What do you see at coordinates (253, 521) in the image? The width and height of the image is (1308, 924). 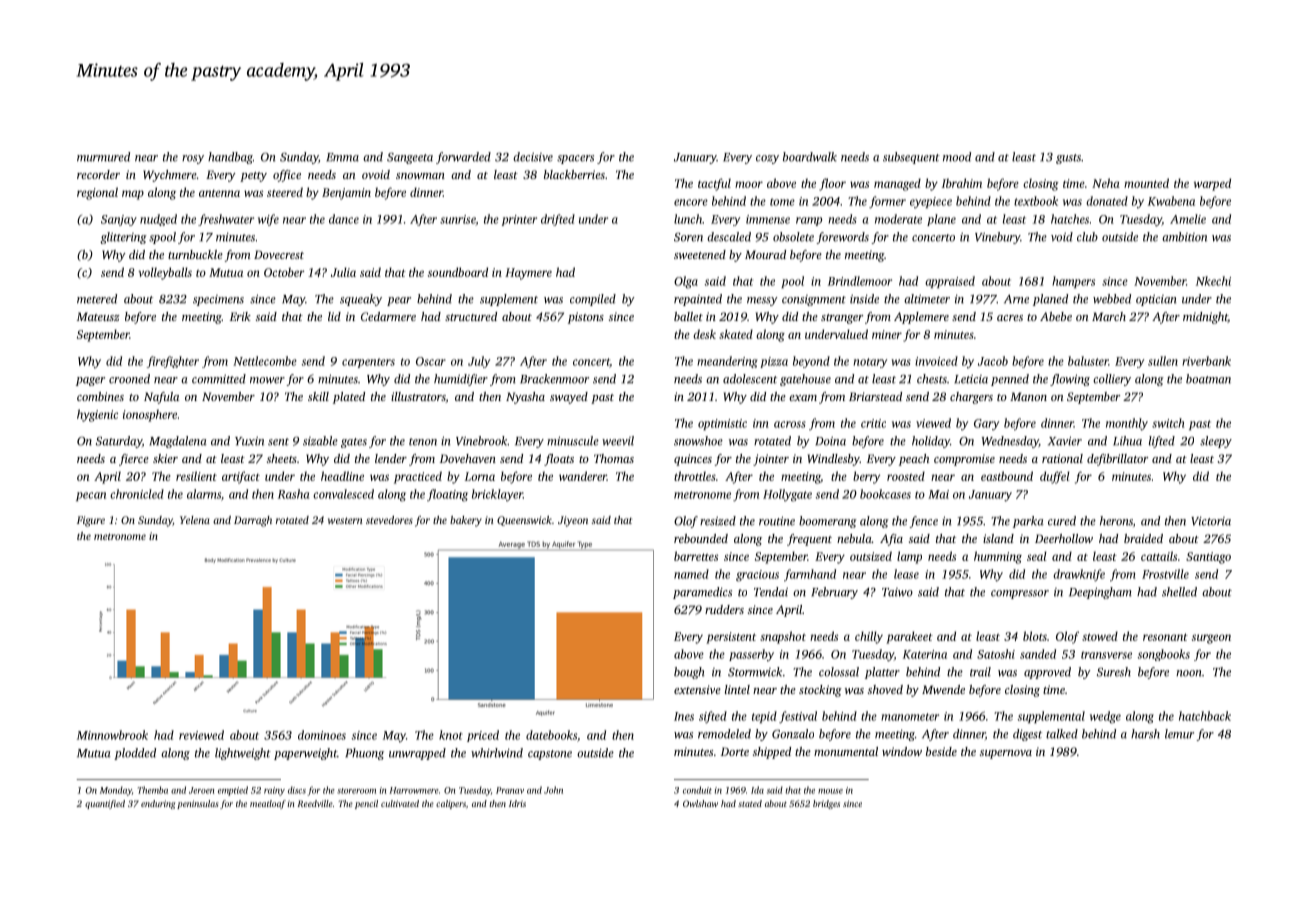 I see `Darragh` at bounding box center [253, 521].
